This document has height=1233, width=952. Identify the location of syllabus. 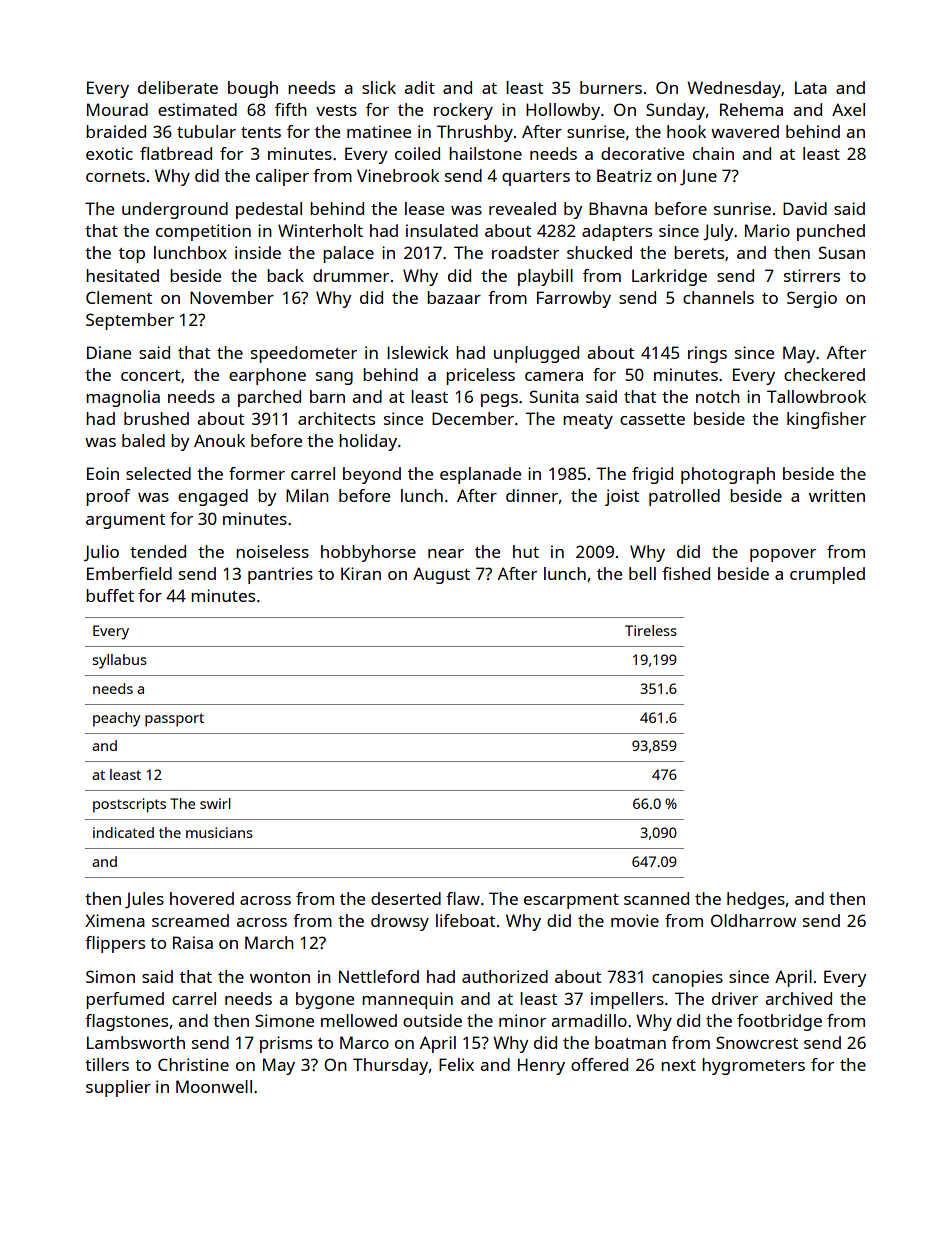
(119, 661).
